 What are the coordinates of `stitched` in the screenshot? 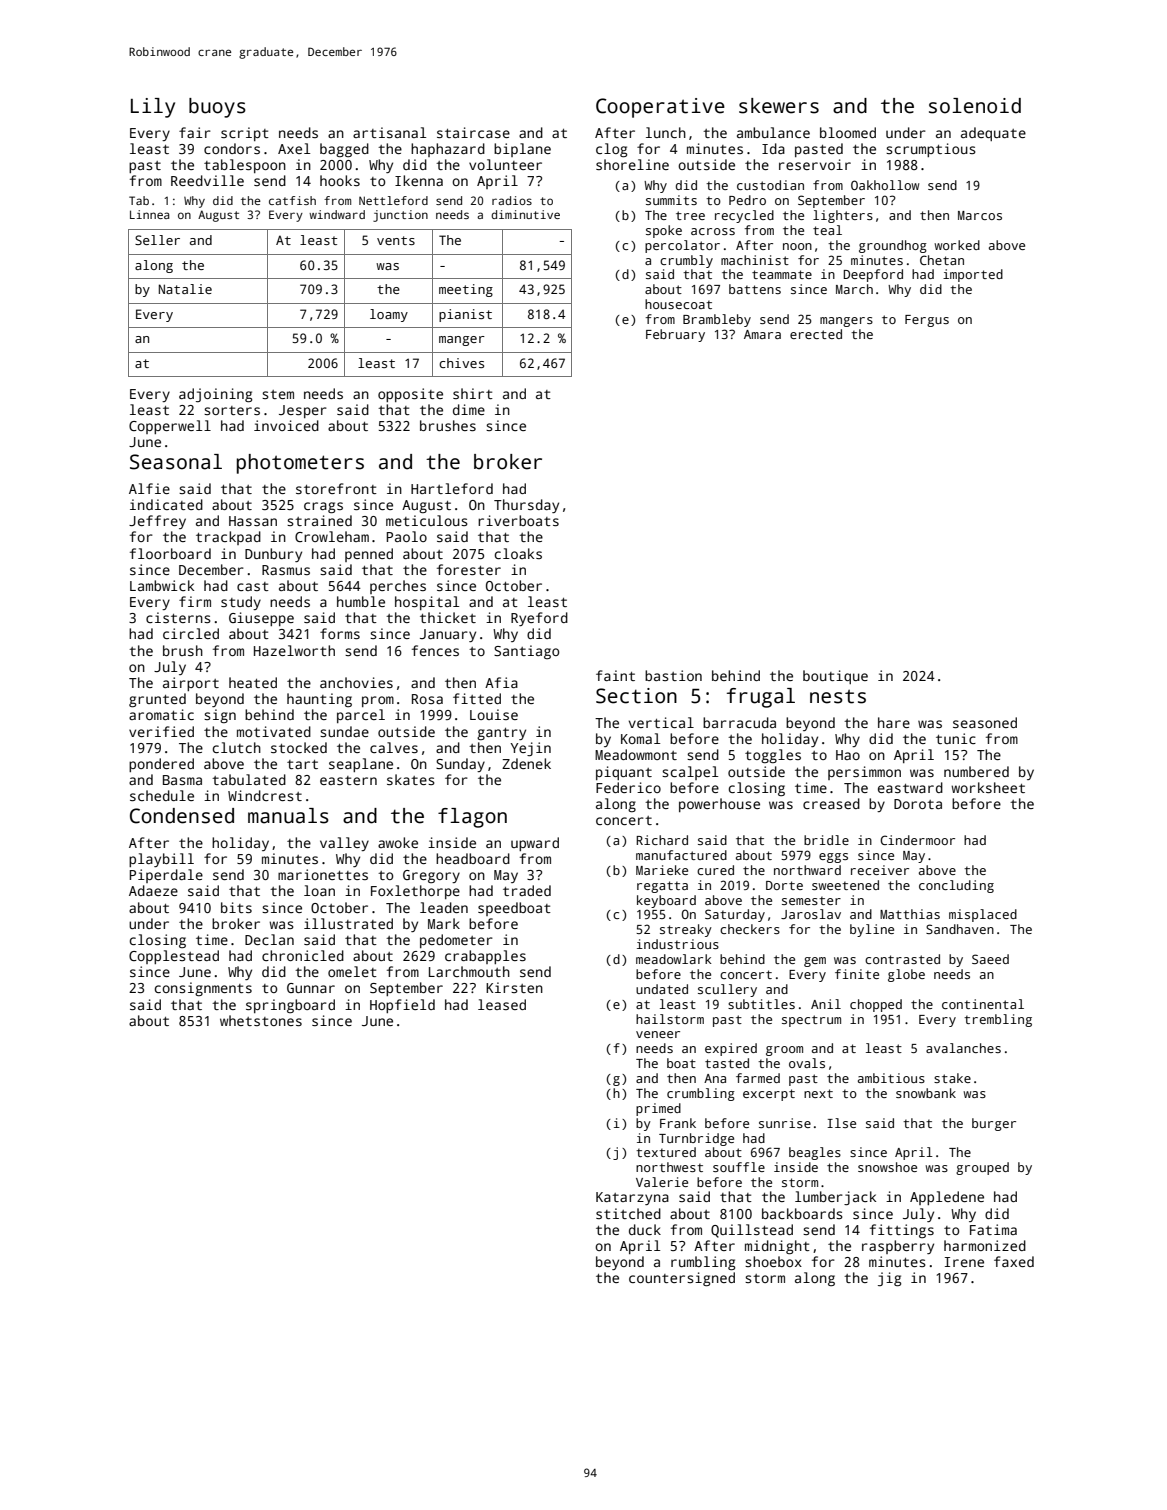 It's located at (628, 1213).
